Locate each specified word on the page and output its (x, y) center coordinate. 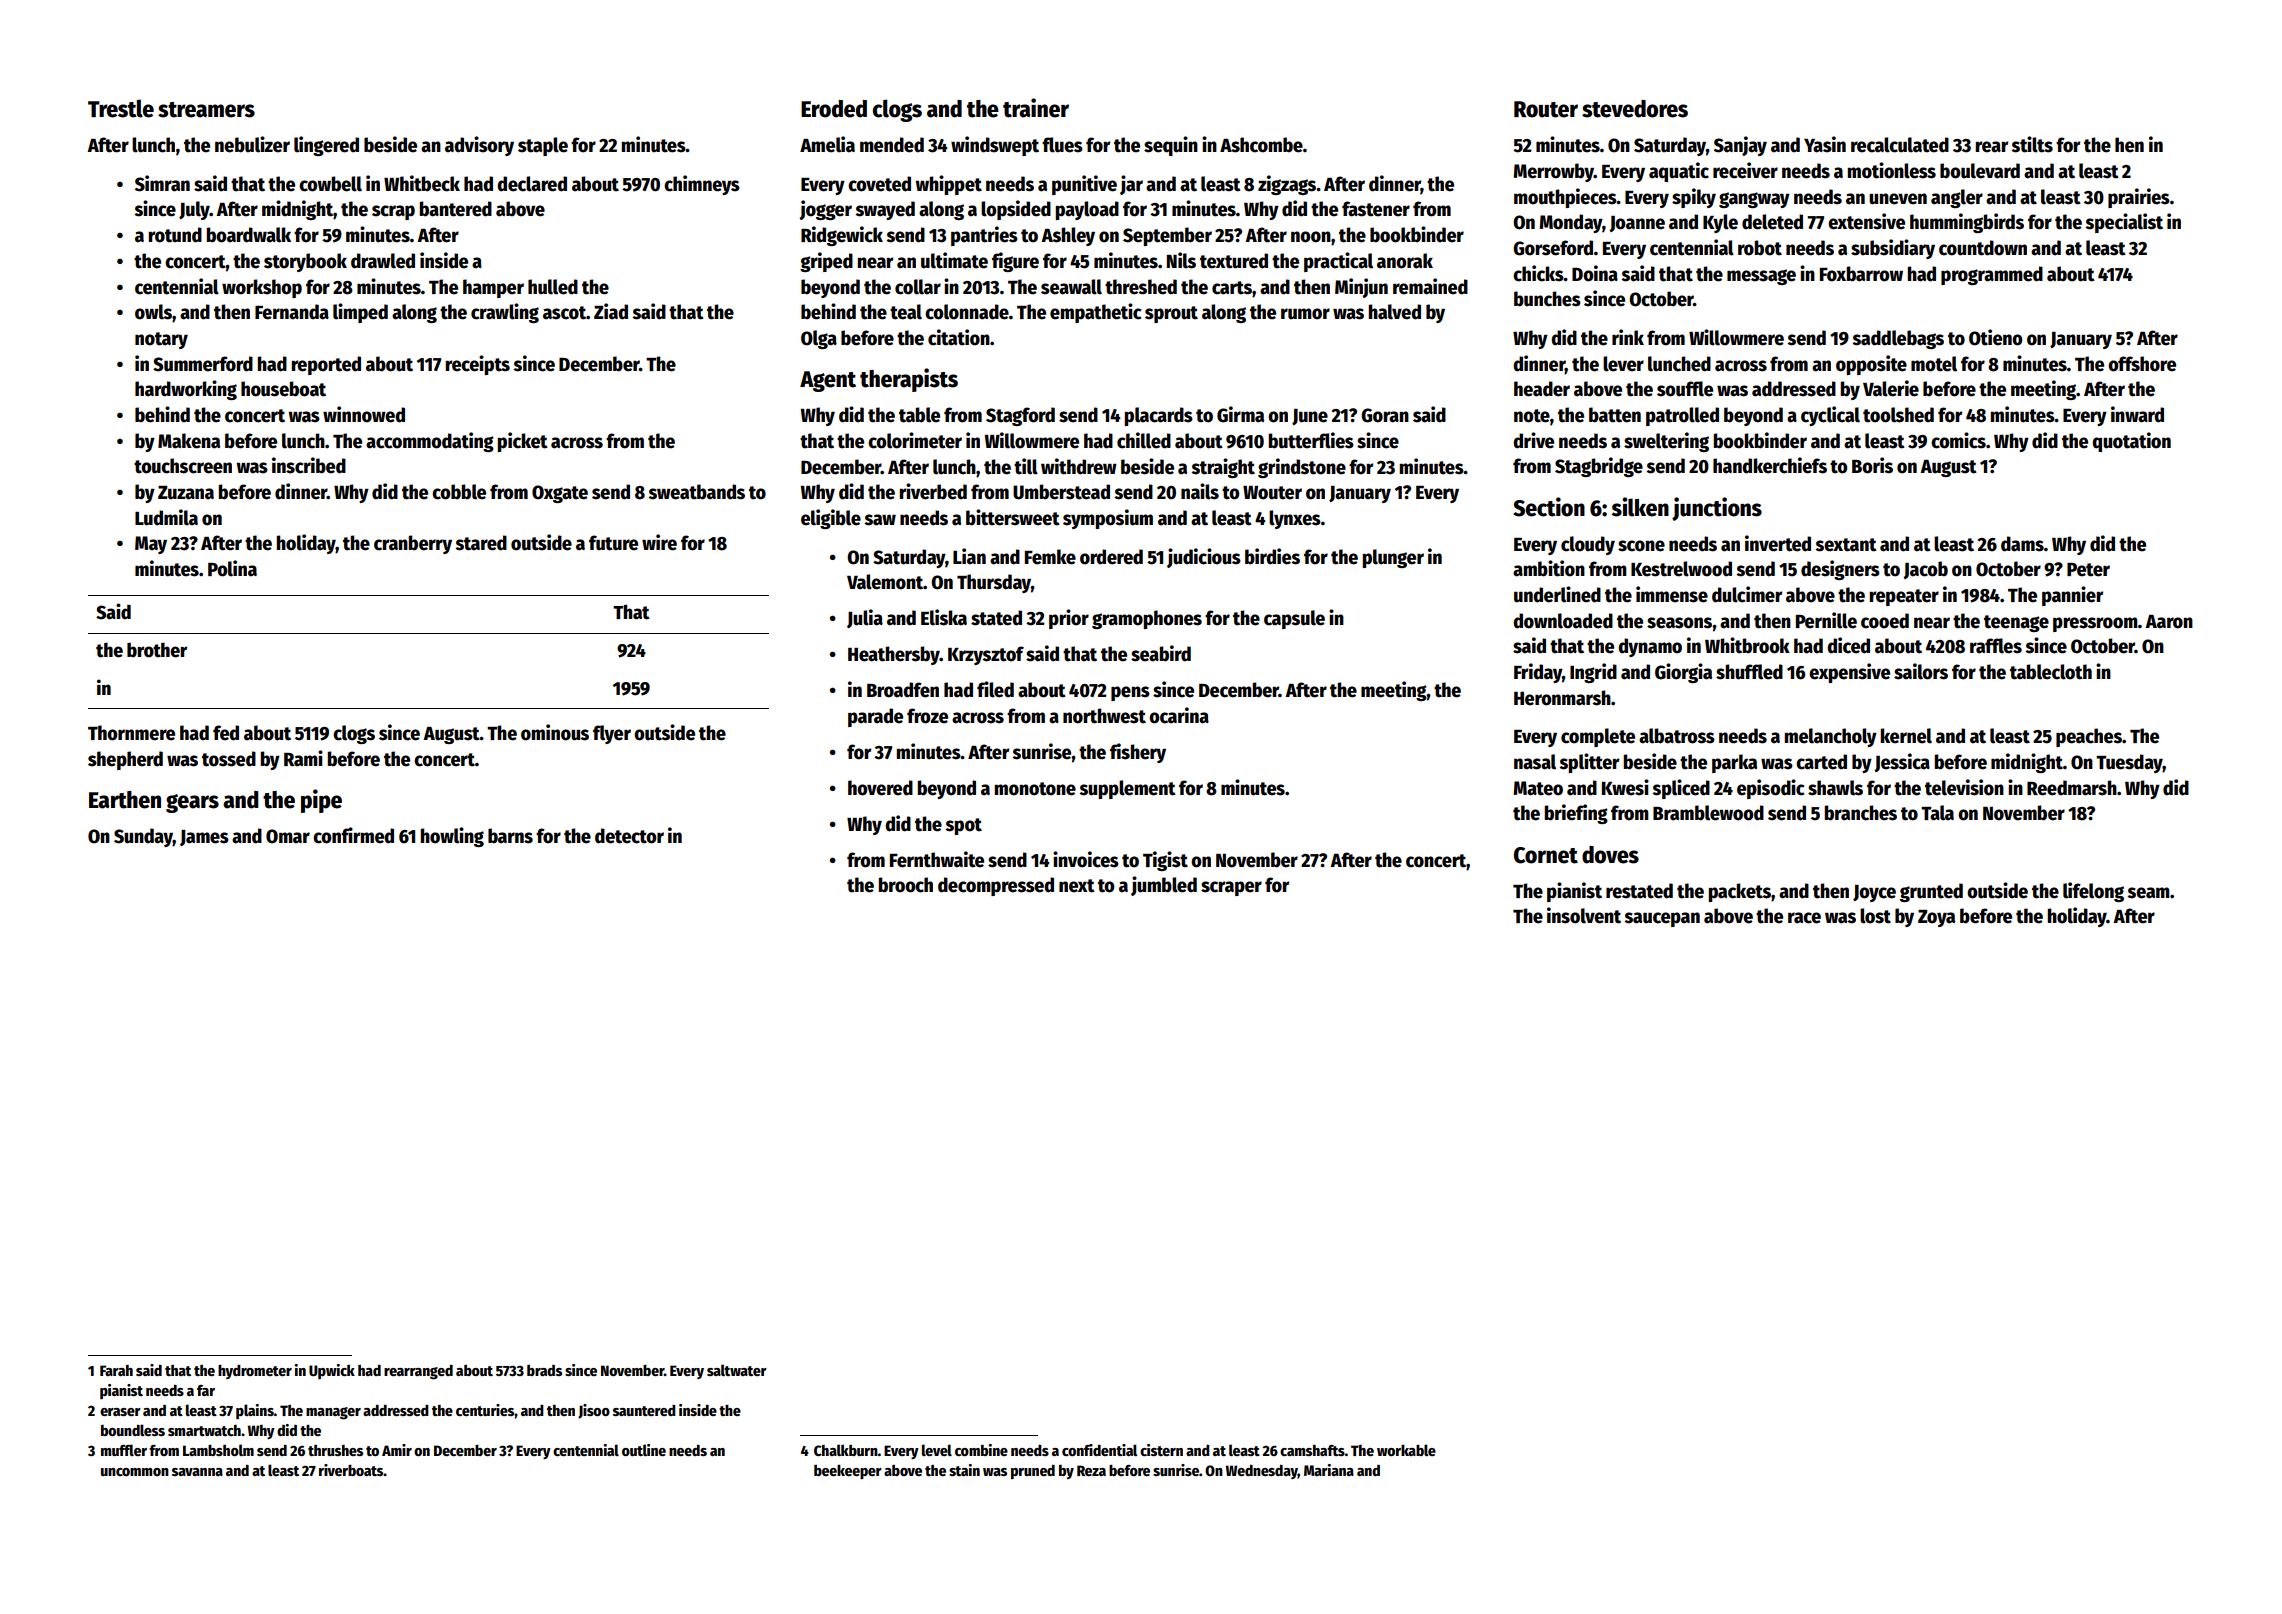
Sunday (143, 837)
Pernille (1826, 620)
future (613, 543)
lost (1875, 916)
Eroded (834, 109)
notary (161, 340)
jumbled (1164, 886)
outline (644, 1450)
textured (1234, 261)
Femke (1050, 557)
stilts (2032, 144)
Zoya (1936, 918)
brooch (905, 885)
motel (1934, 364)
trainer (1036, 108)
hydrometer (255, 1372)
